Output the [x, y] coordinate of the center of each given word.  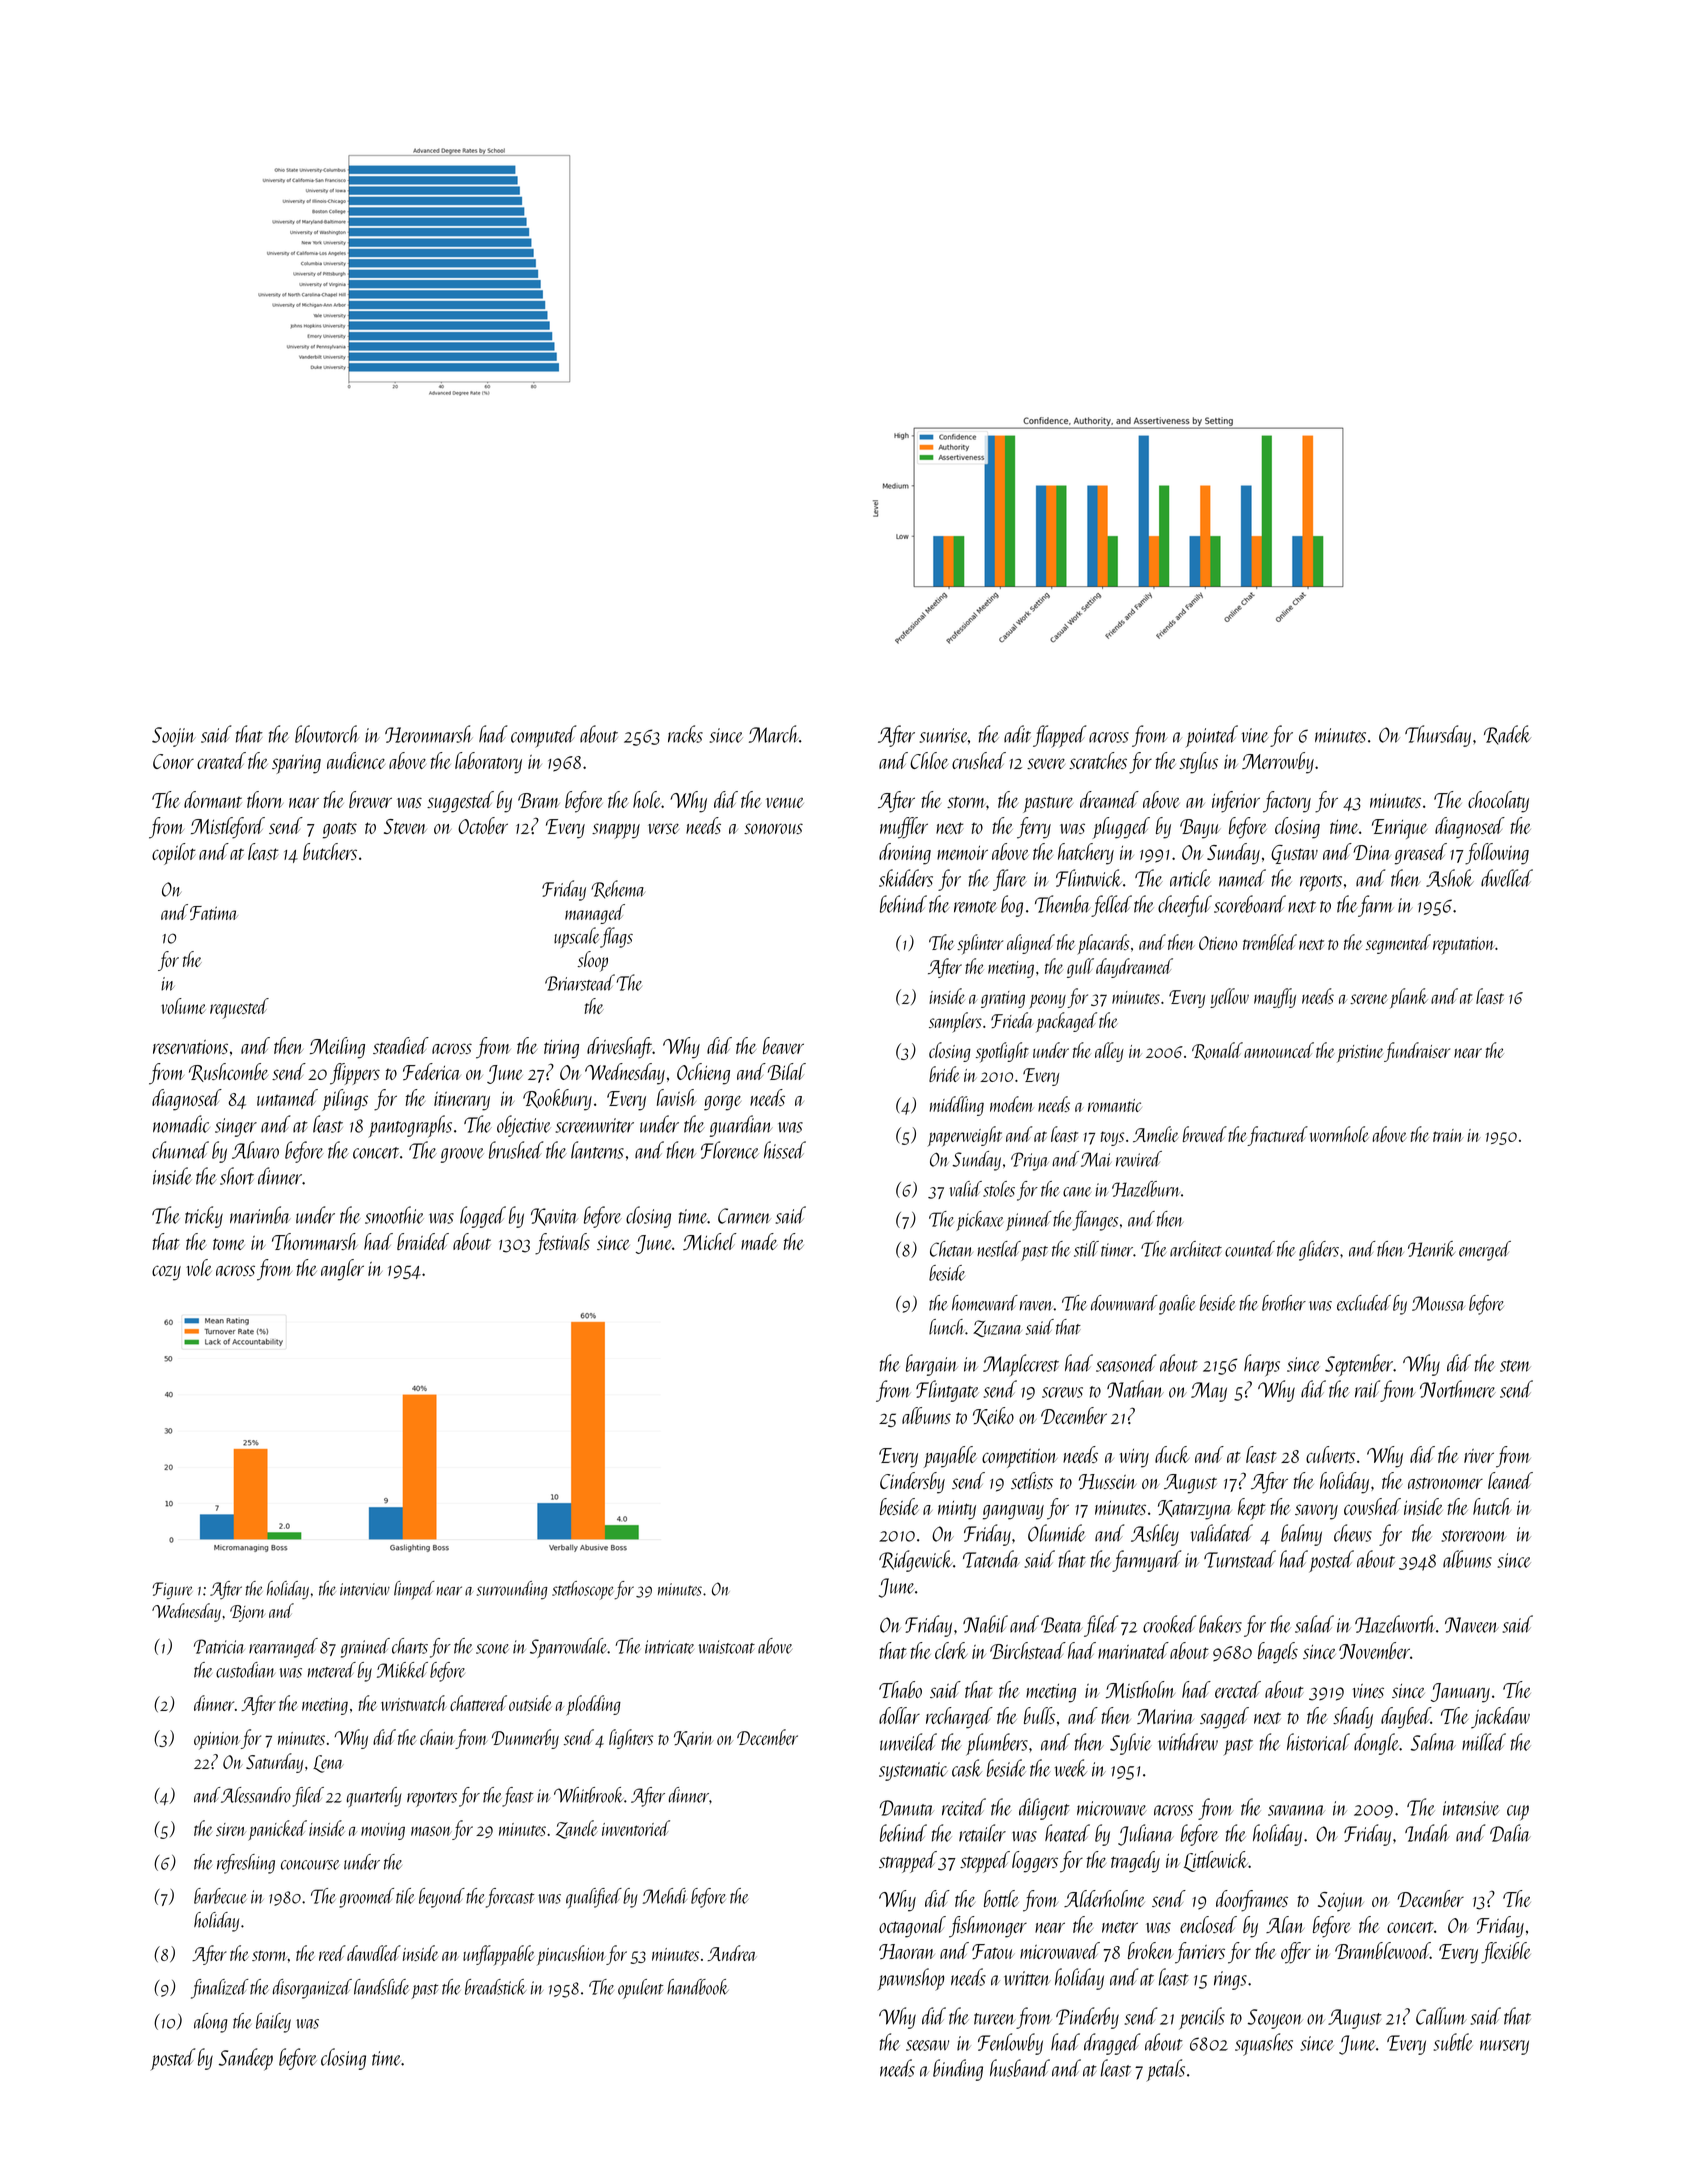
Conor [173, 761]
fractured [1277, 1136]
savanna [1296, 1810]
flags [616, 937]
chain [437, 1737]
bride [944, 1074]
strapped [908, 1862]
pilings [345, 1100]
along [211, 2023]
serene [1369, 999]
